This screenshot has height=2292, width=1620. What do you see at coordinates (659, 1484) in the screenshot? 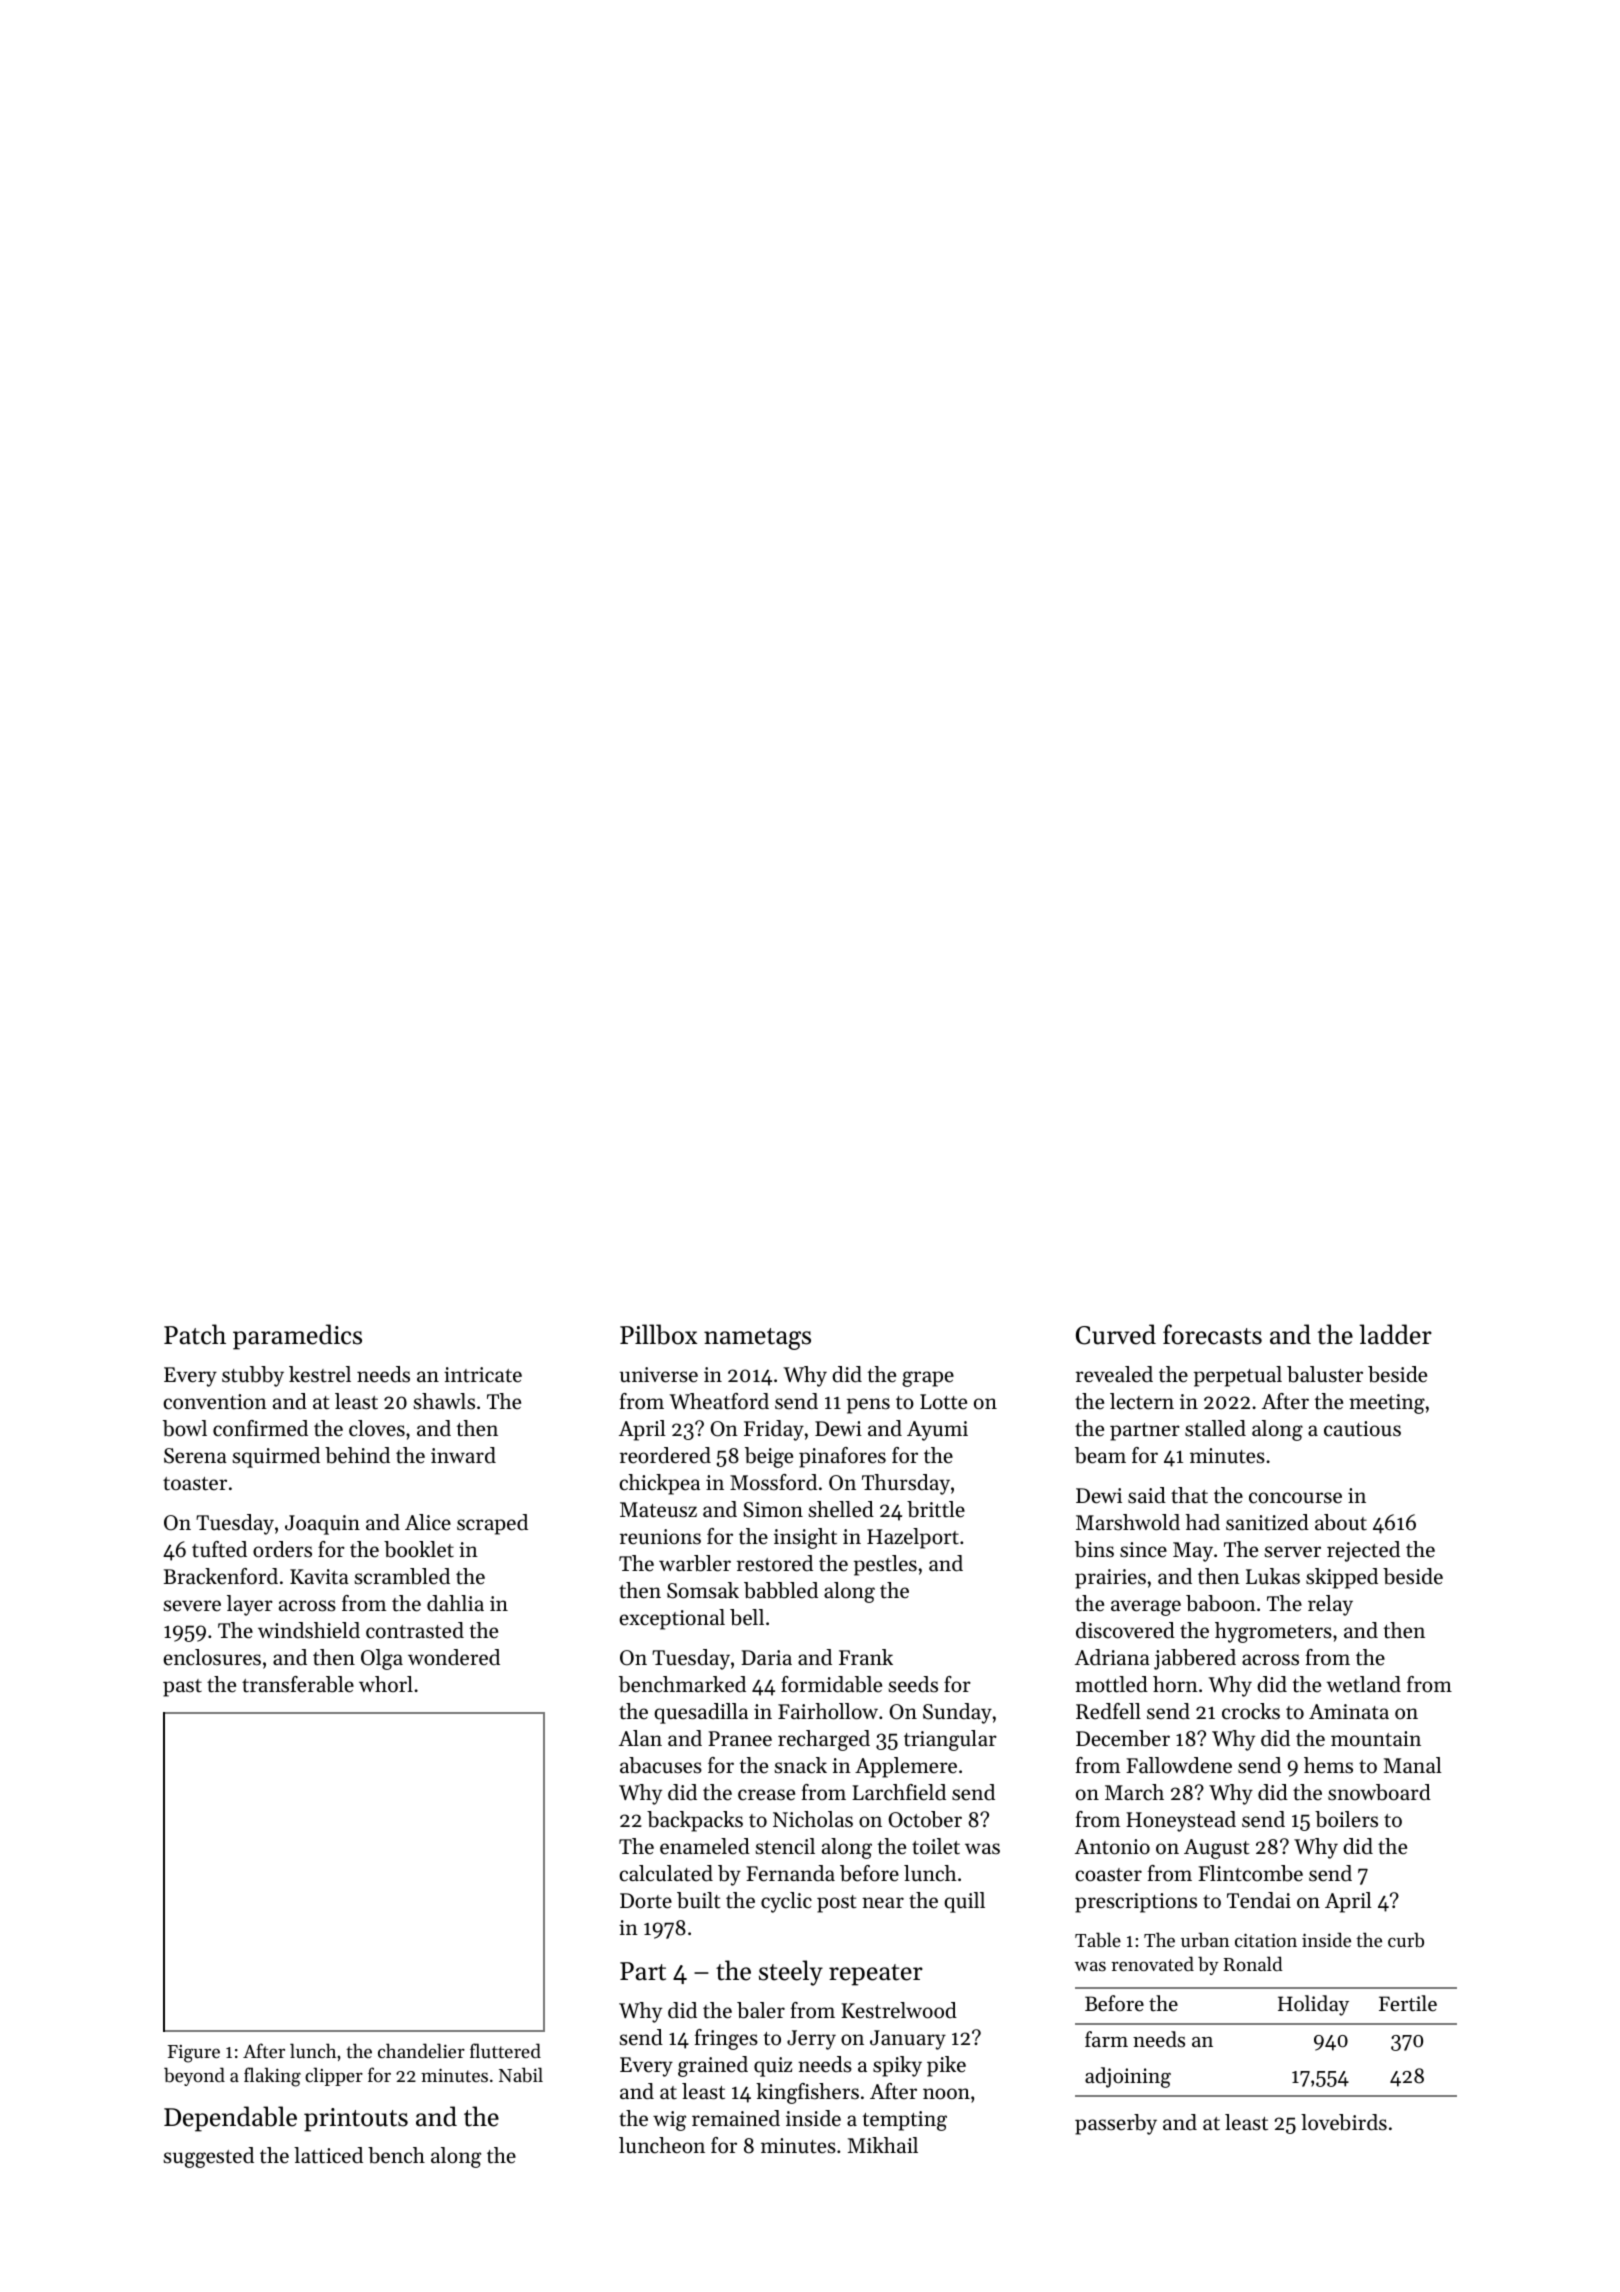
I see `chickpea` at bounding box center [659, 1484].
